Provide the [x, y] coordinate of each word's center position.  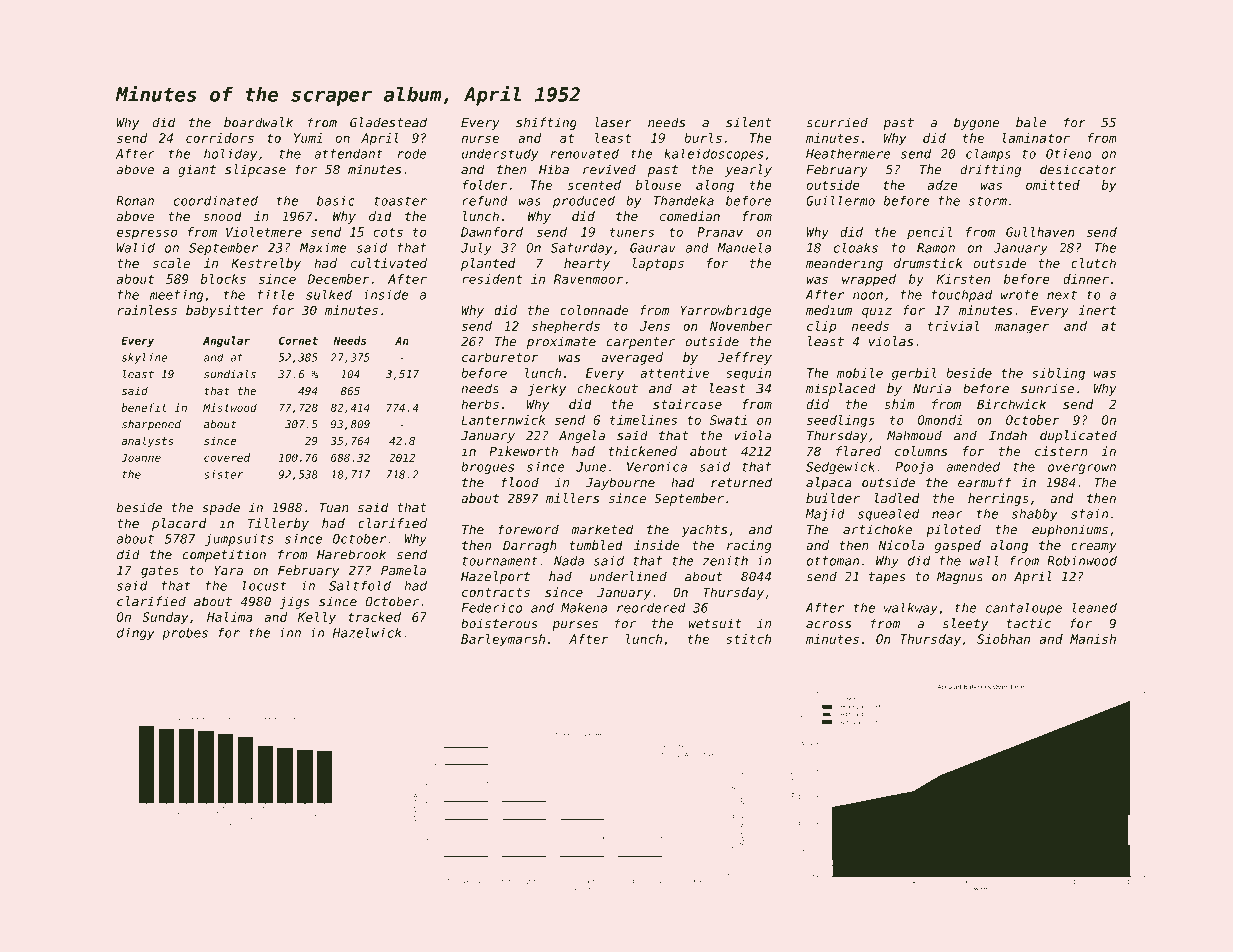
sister [223, 474]
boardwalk [258, 122]
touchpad [962, 296]
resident [492, 279]
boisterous [499, 623]
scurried [837, 122]
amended [973, 467]
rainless [147, 310]
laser [613, 122]
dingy [136, 634]
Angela [582, 436]
